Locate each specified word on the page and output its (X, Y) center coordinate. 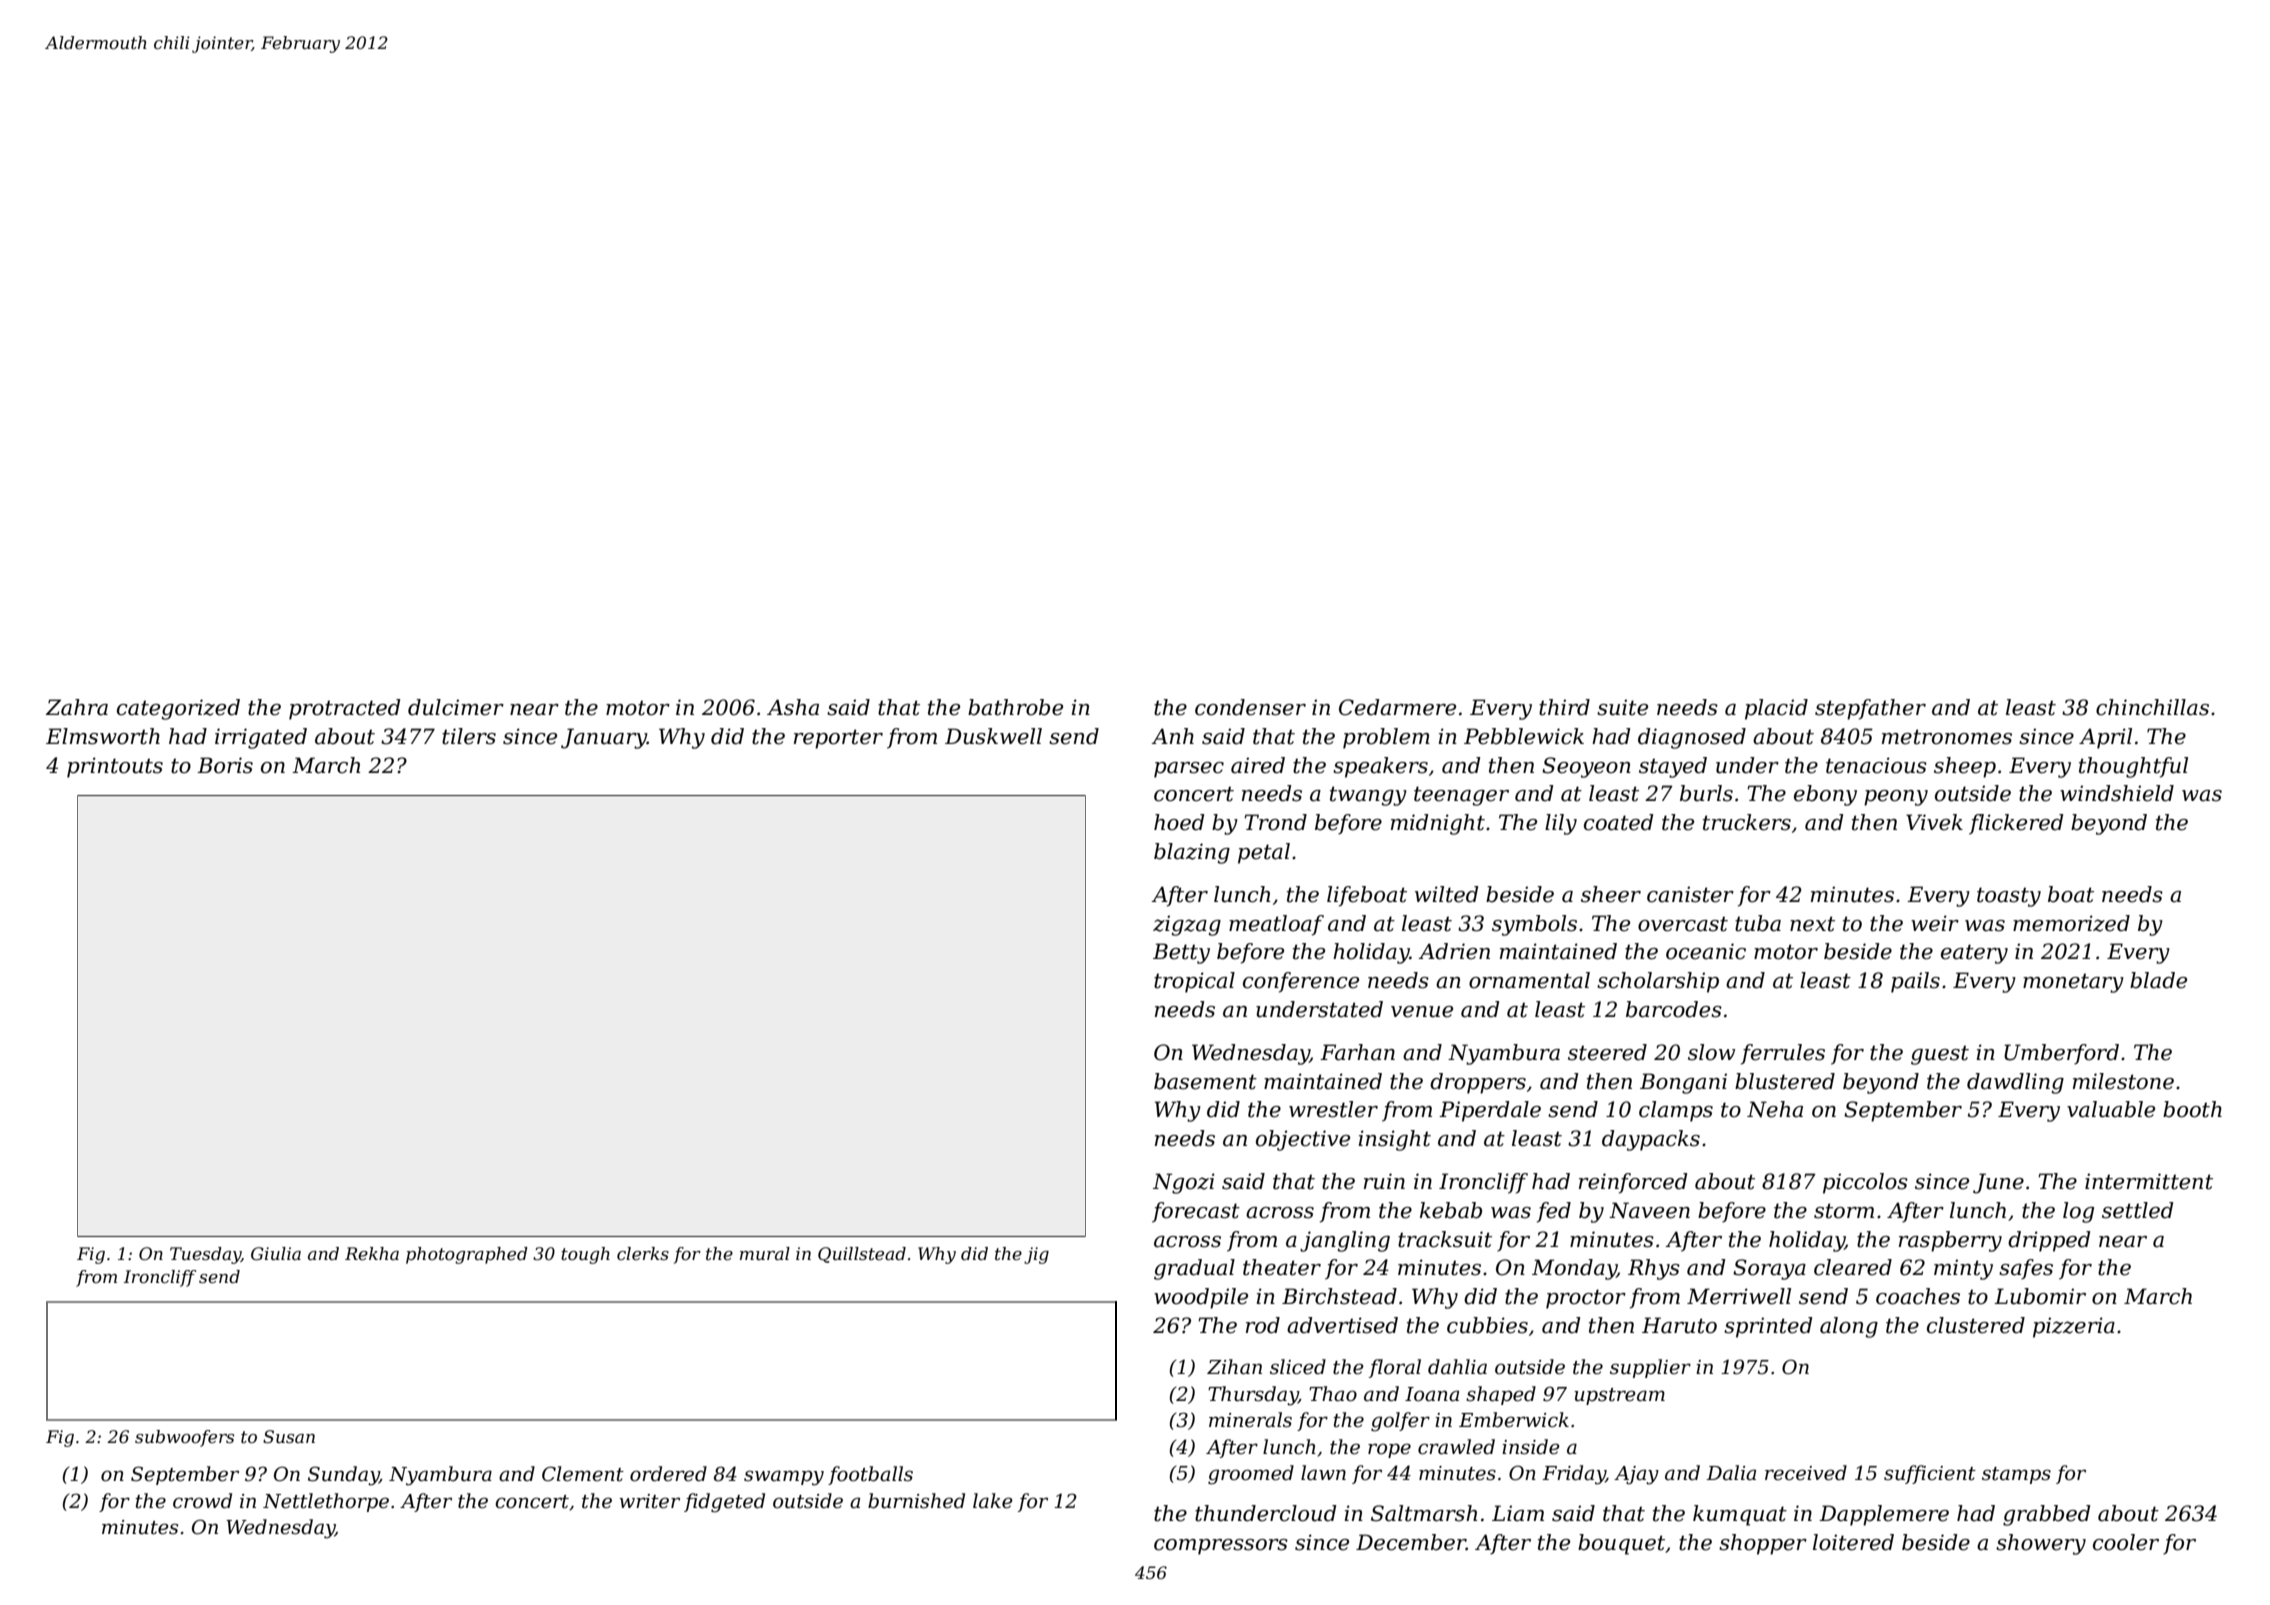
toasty (2009, 897)
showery (2041, 1544)
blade (2158, 980)
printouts (115, 767)
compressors (1221, 1547)
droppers (1478, 1083)
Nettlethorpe (326, 1502)
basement (1205, 1081)
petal (1264, 853)
